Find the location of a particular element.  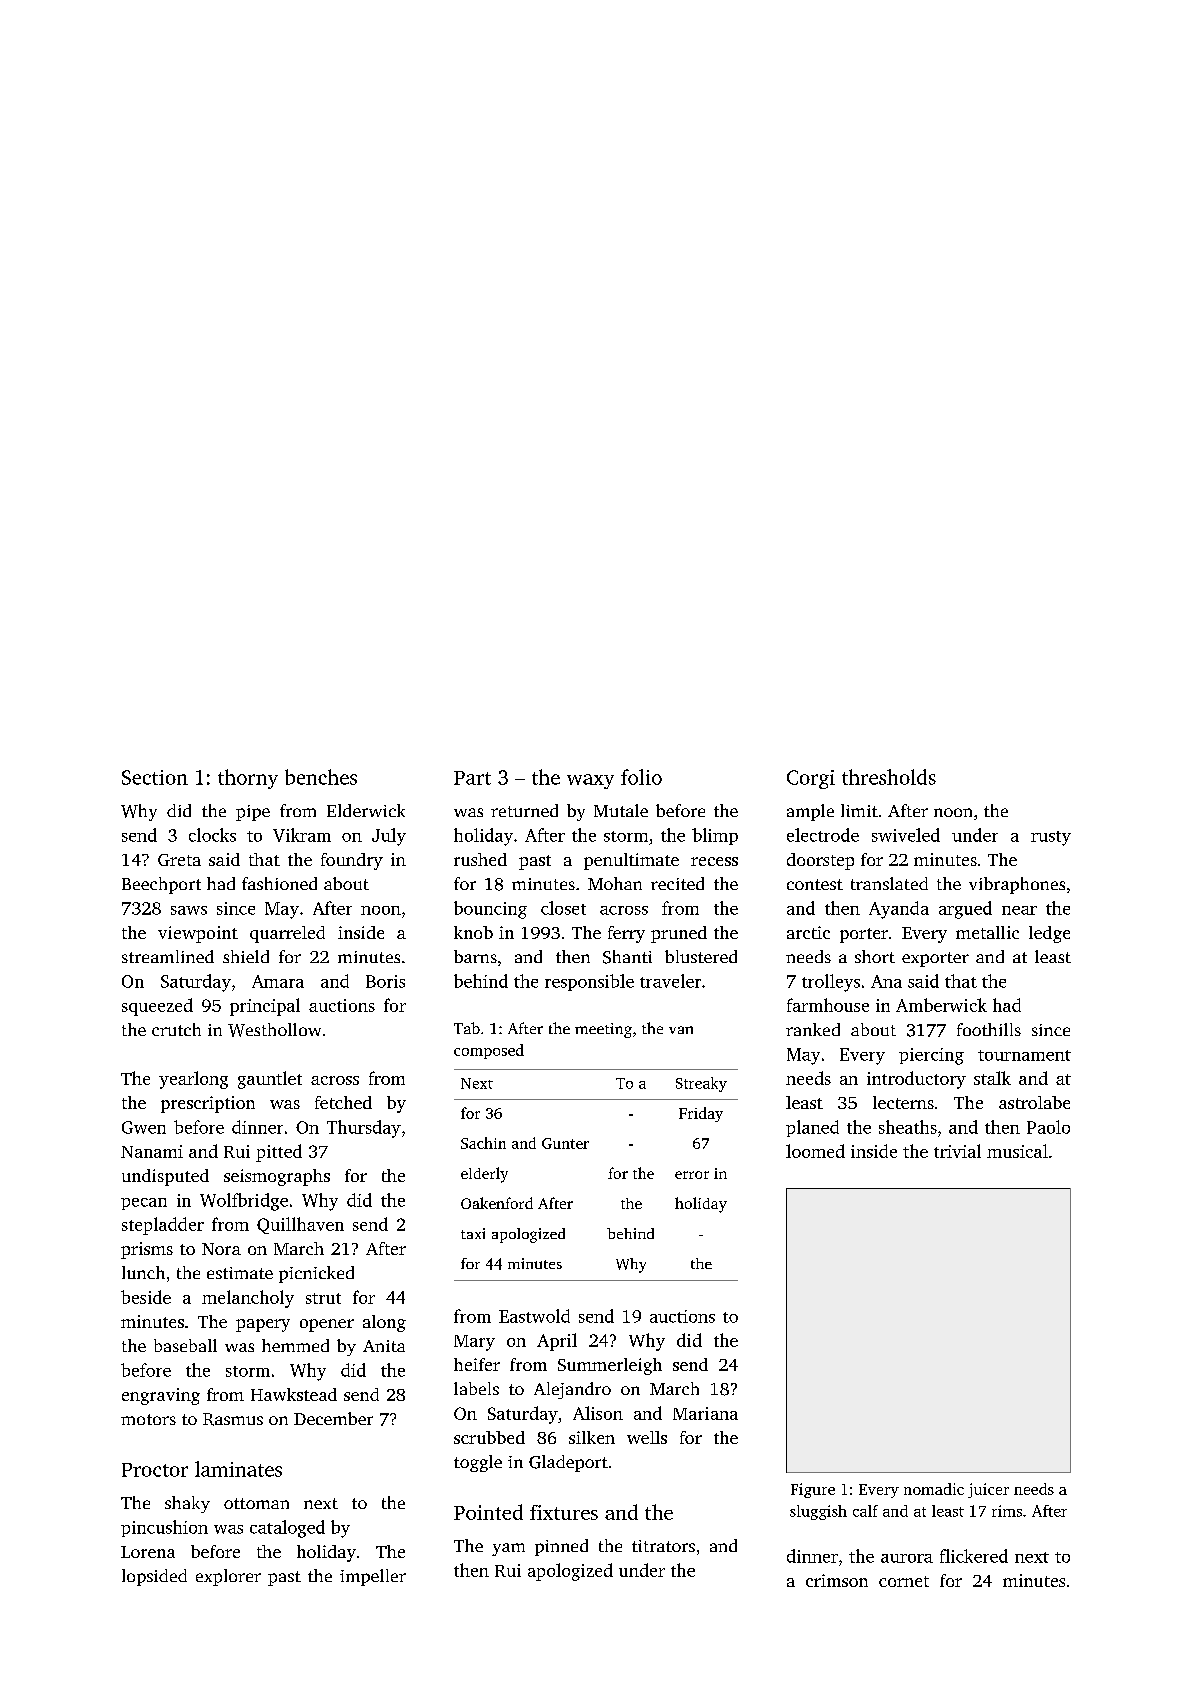

Section is located at coordinates (155, 777).
